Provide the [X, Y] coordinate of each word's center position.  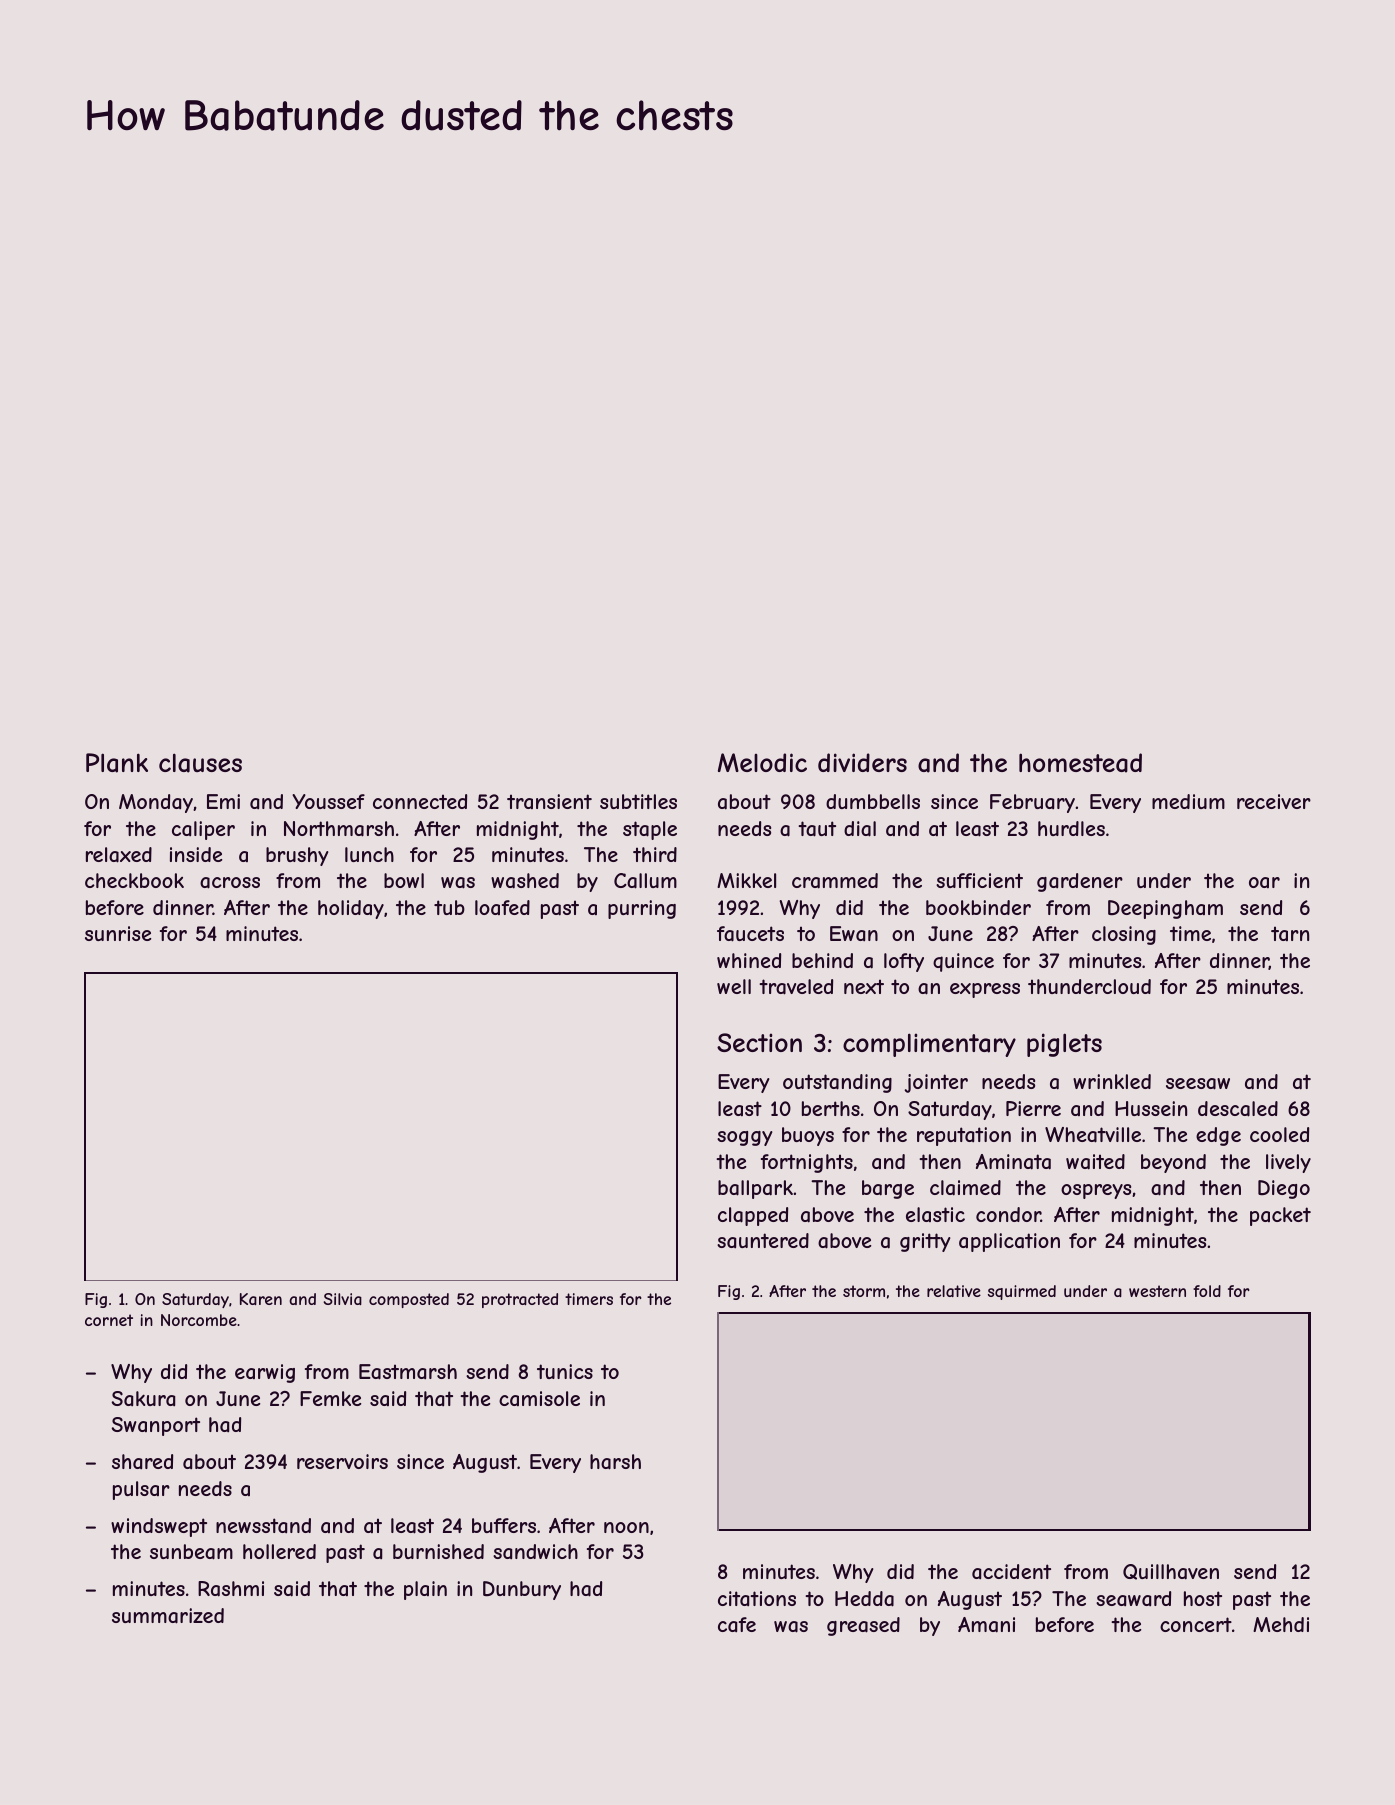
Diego [1284, 1189]
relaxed [119, 855]
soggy [744, 1138]
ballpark [755, 1189]
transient [549, 801]
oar [1264, 882]
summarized [168, 1616]
